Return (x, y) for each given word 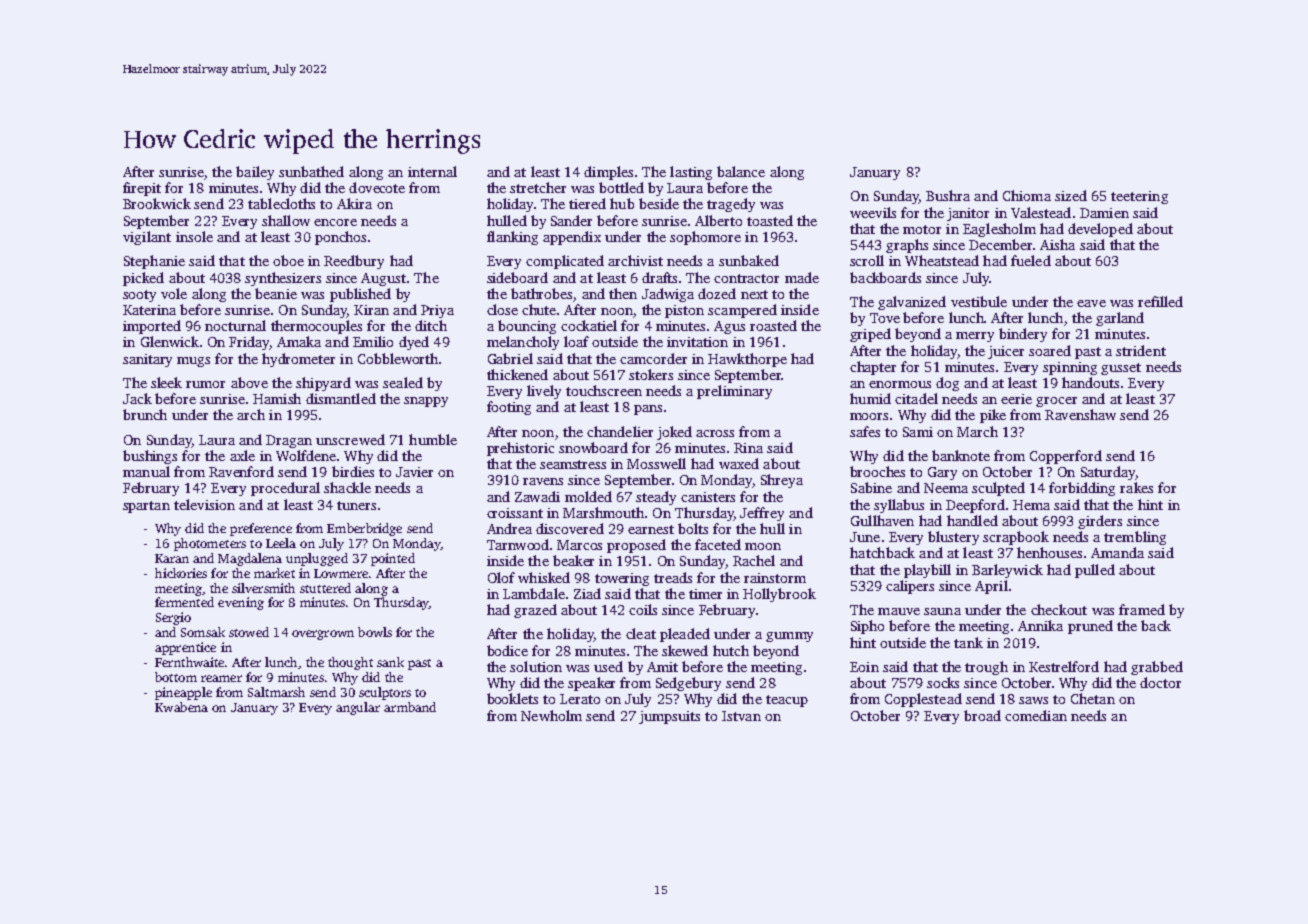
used (608, 666)
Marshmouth (603, 512)
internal (432, 171)
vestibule (979, 301)
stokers (651, 374)
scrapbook (1016, 538)
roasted (773, 325)
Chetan (1093, 698)
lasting (691, 173)
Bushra (948, 195)
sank (390, 662)
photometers (210, 544)
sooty (139, 296)
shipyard (323, 384)
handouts (1090, 382)
